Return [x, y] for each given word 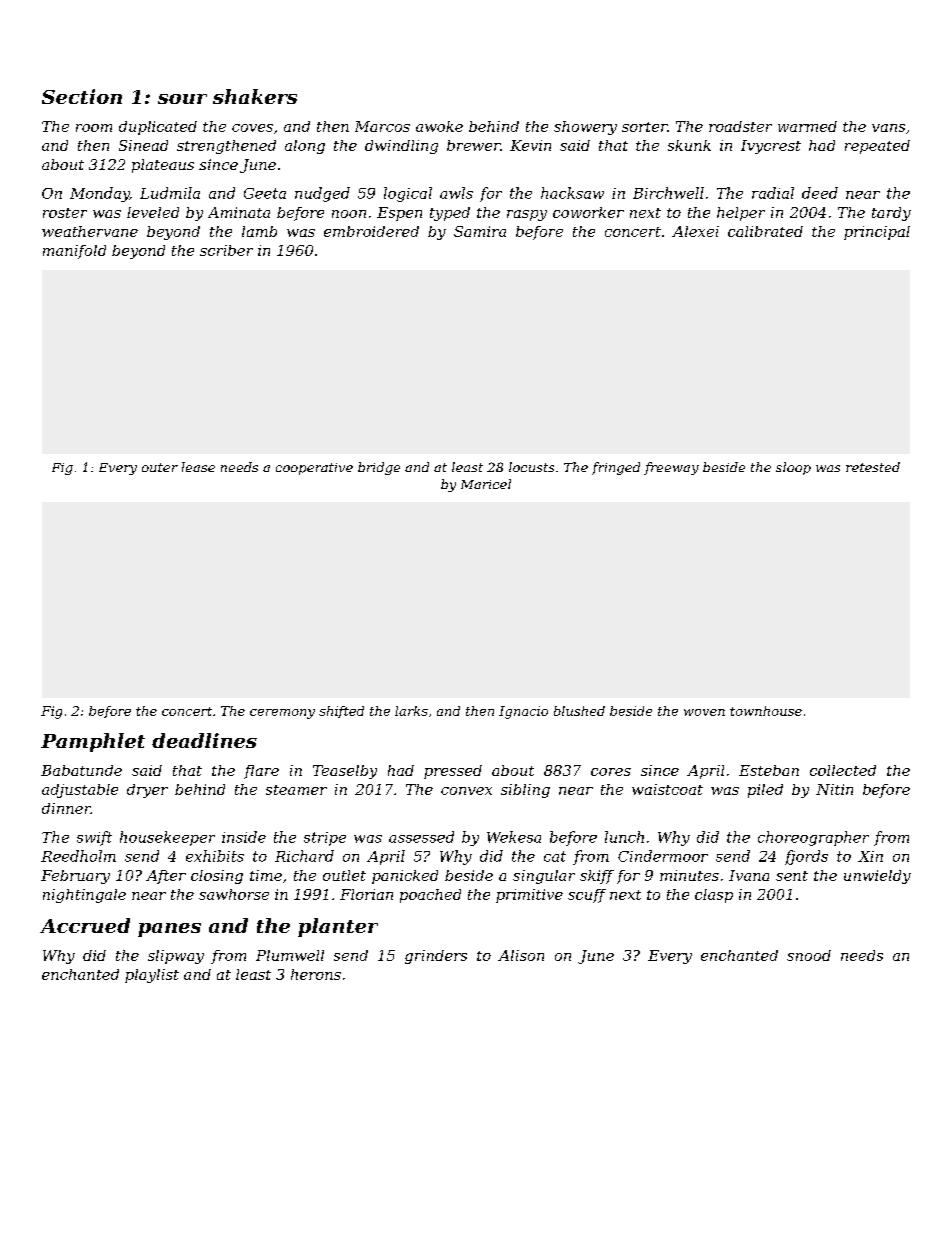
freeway [671, 468]
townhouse [766, 711]
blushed [579, 711]
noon [349, 214]
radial [773, 193]
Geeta [265, 193]
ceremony [282, 714]
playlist [152, 976]
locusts [531, 467]
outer [160, 467]
